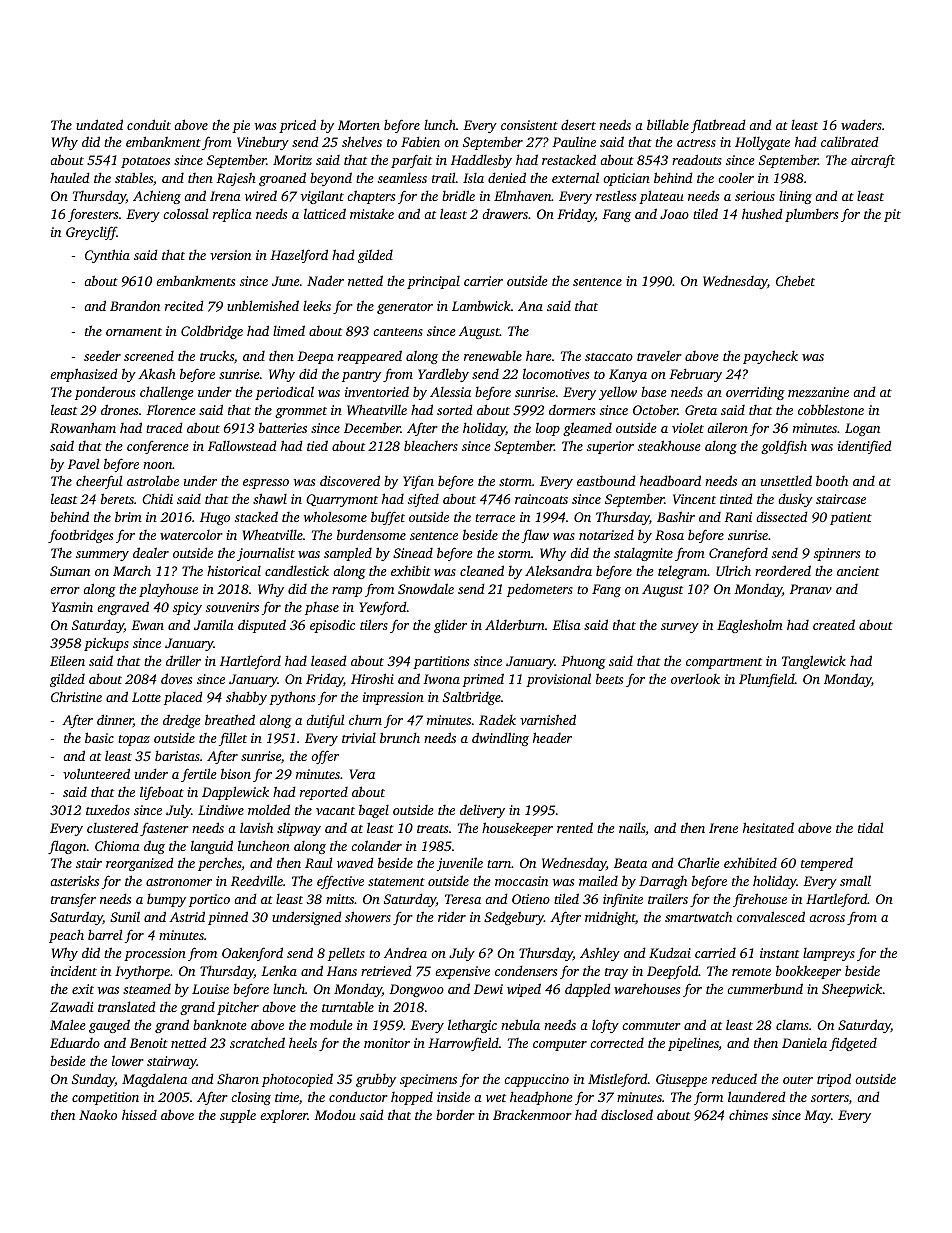 This image has width=952, height=1233. Describe the element at coordinates (242, 445) in the image. I see `Fallowstead` at that location.
